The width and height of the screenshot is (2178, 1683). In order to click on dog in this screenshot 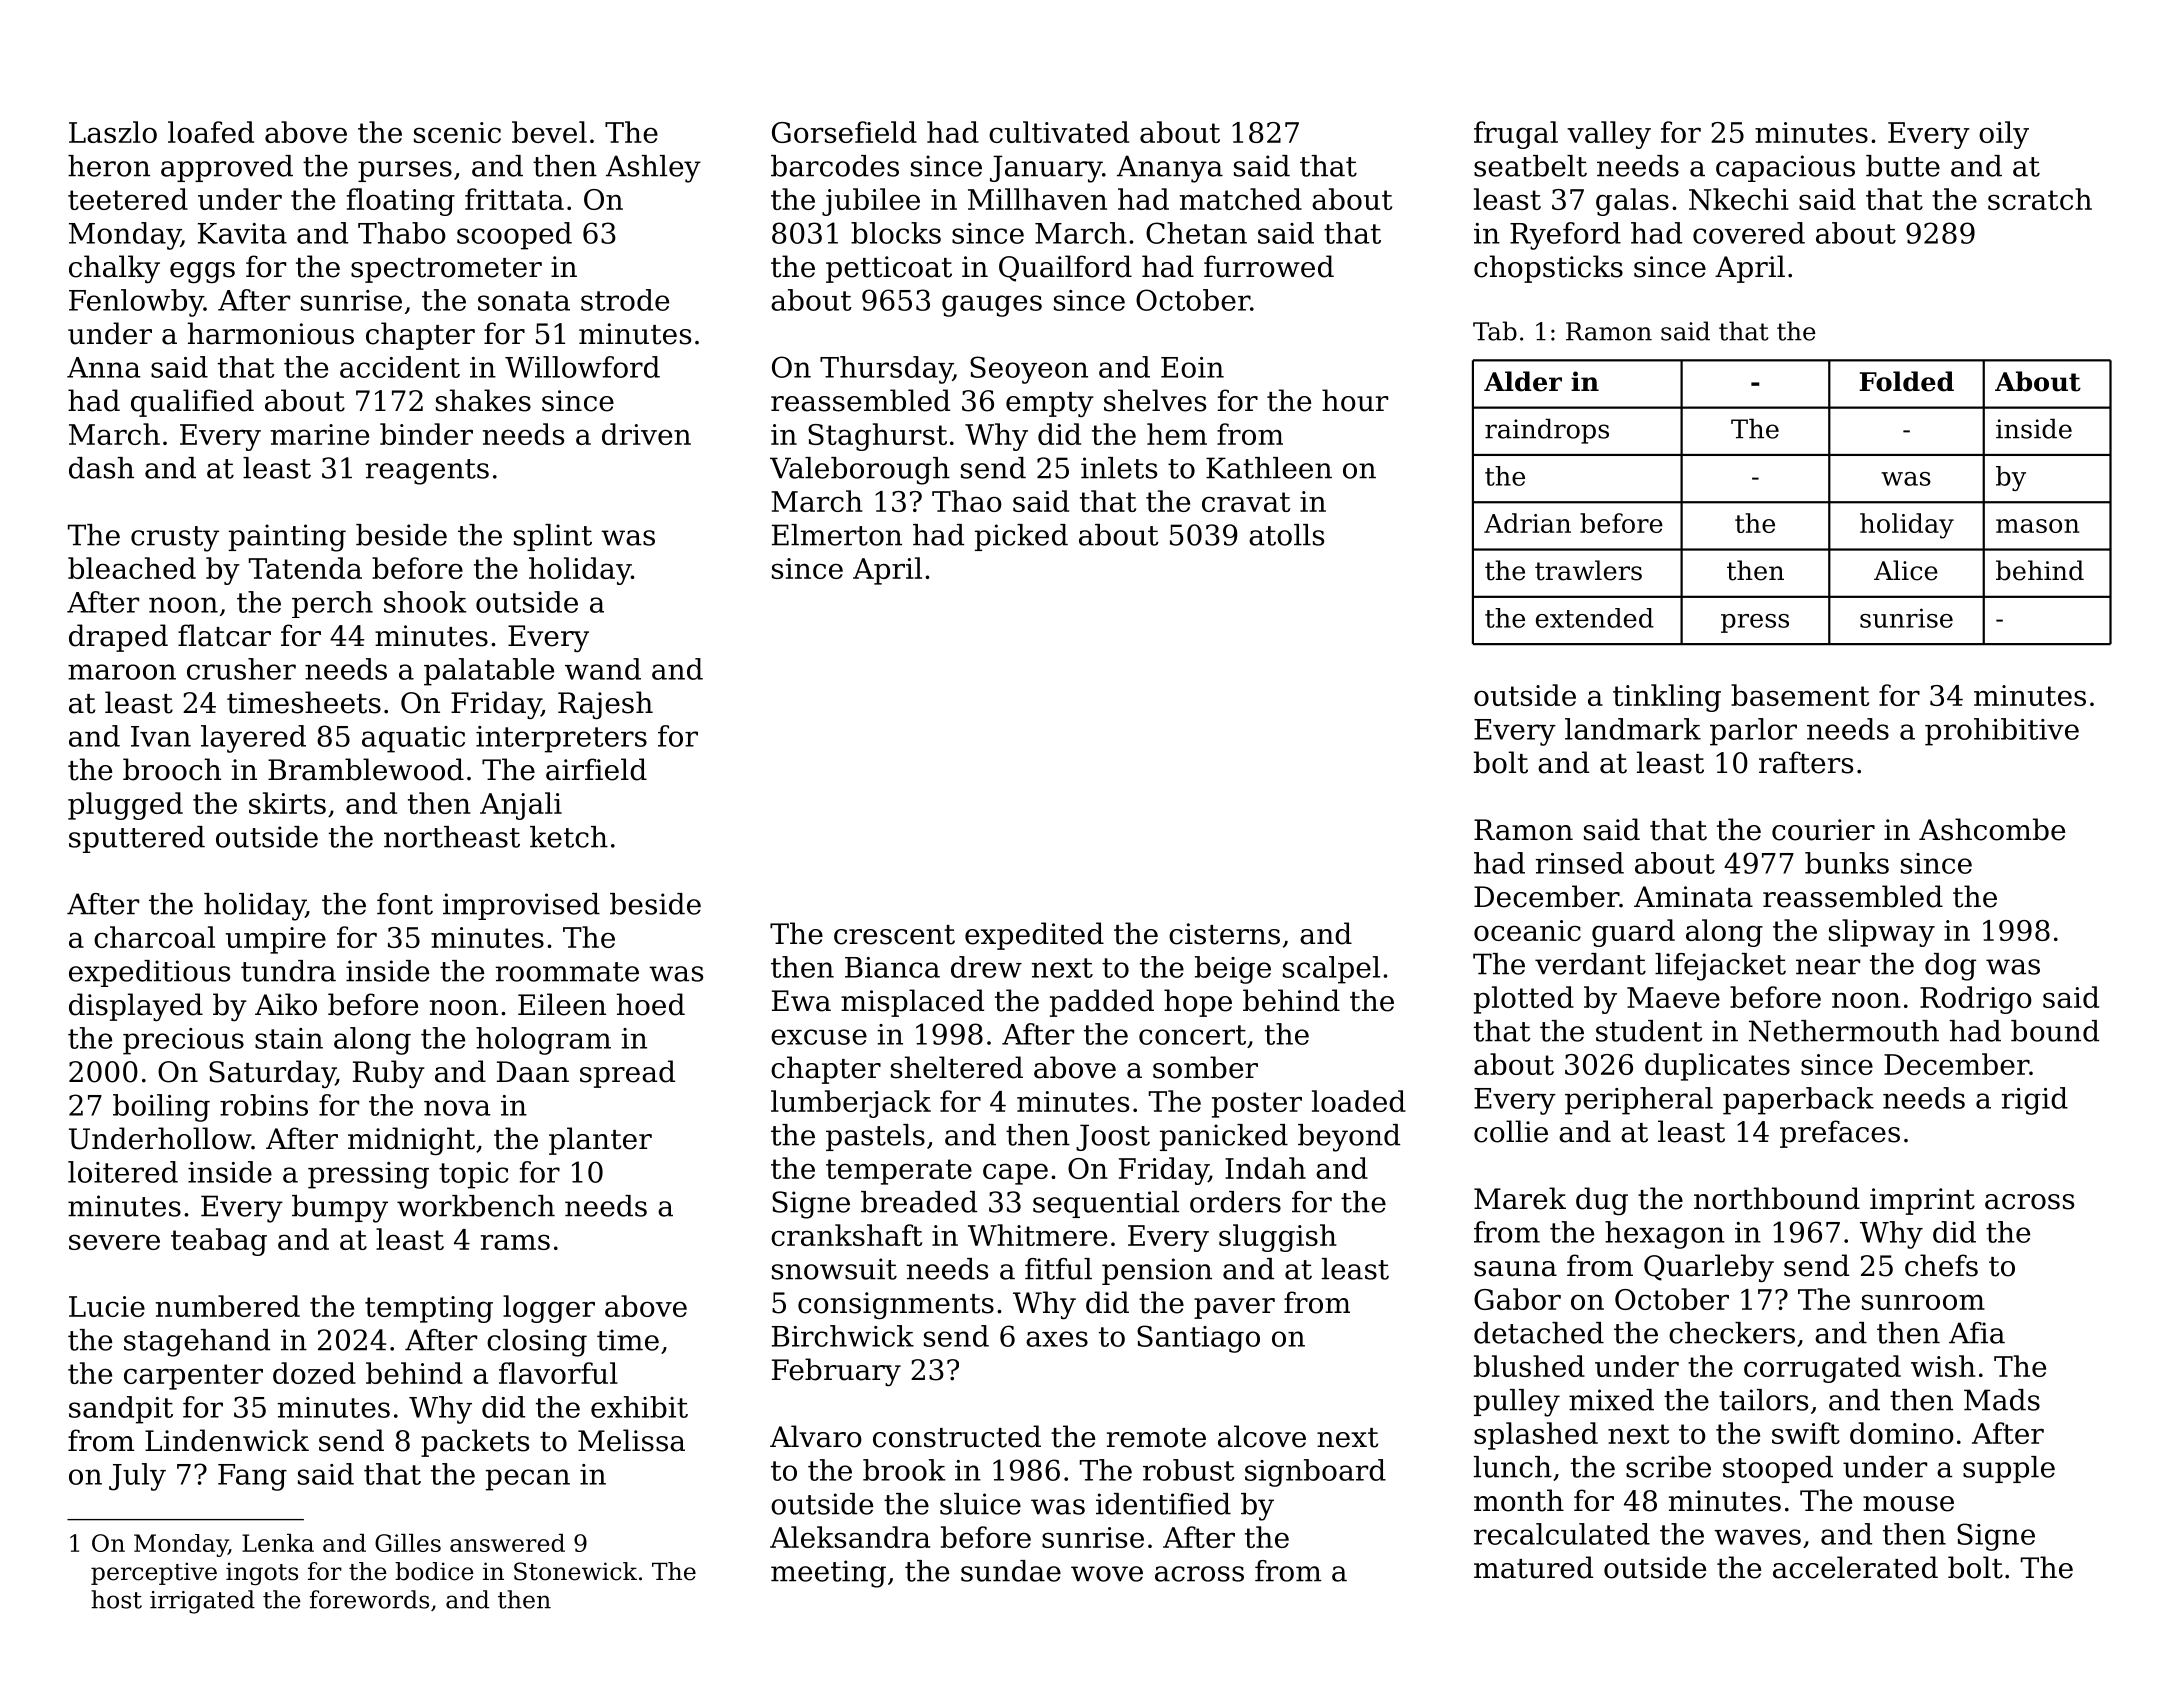, I will do `click(1950, 967)`.
